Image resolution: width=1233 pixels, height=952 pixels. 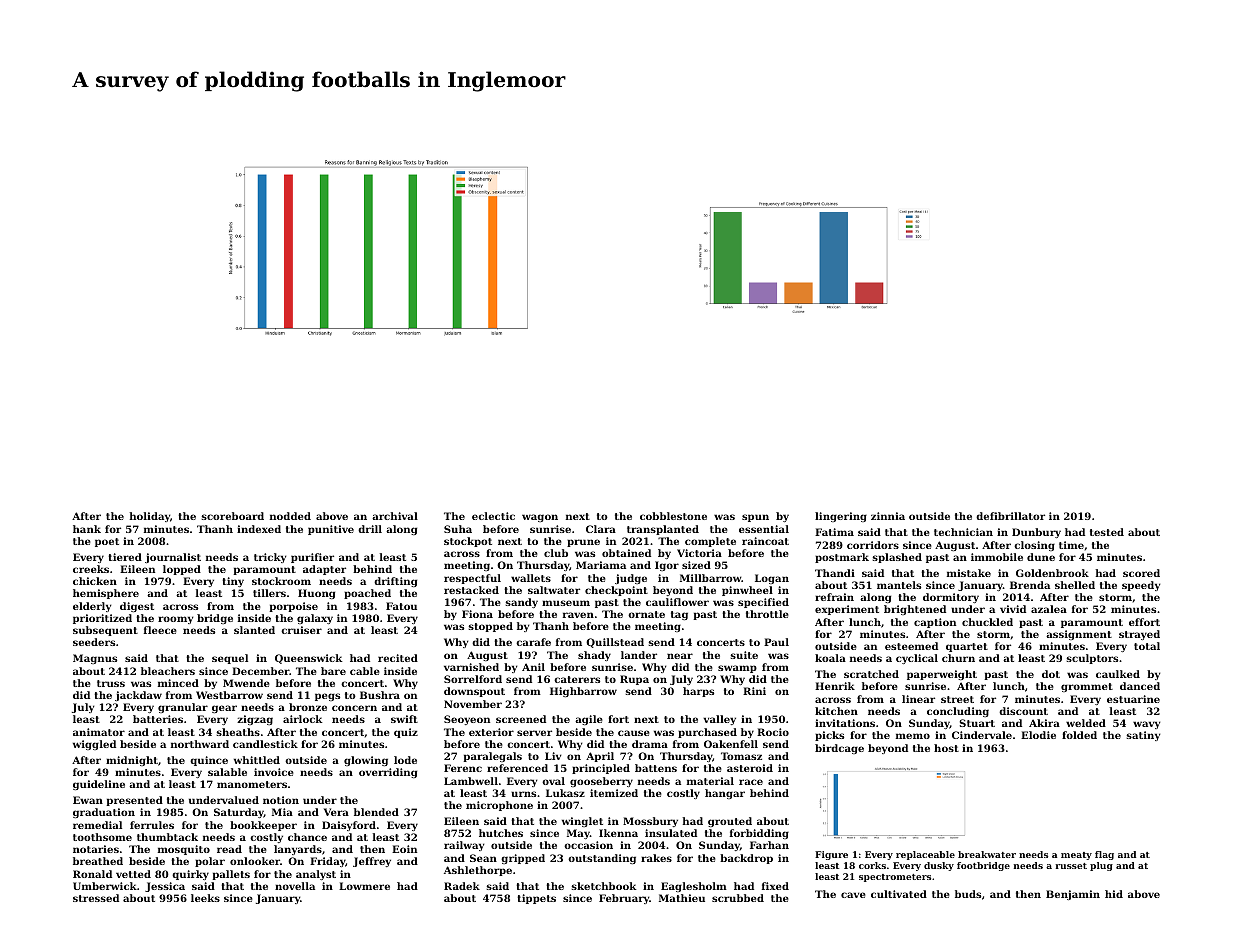 What do you see at coordinates (462, 886) in the image?
I see `Radek` at bounding box center [462, 886].
